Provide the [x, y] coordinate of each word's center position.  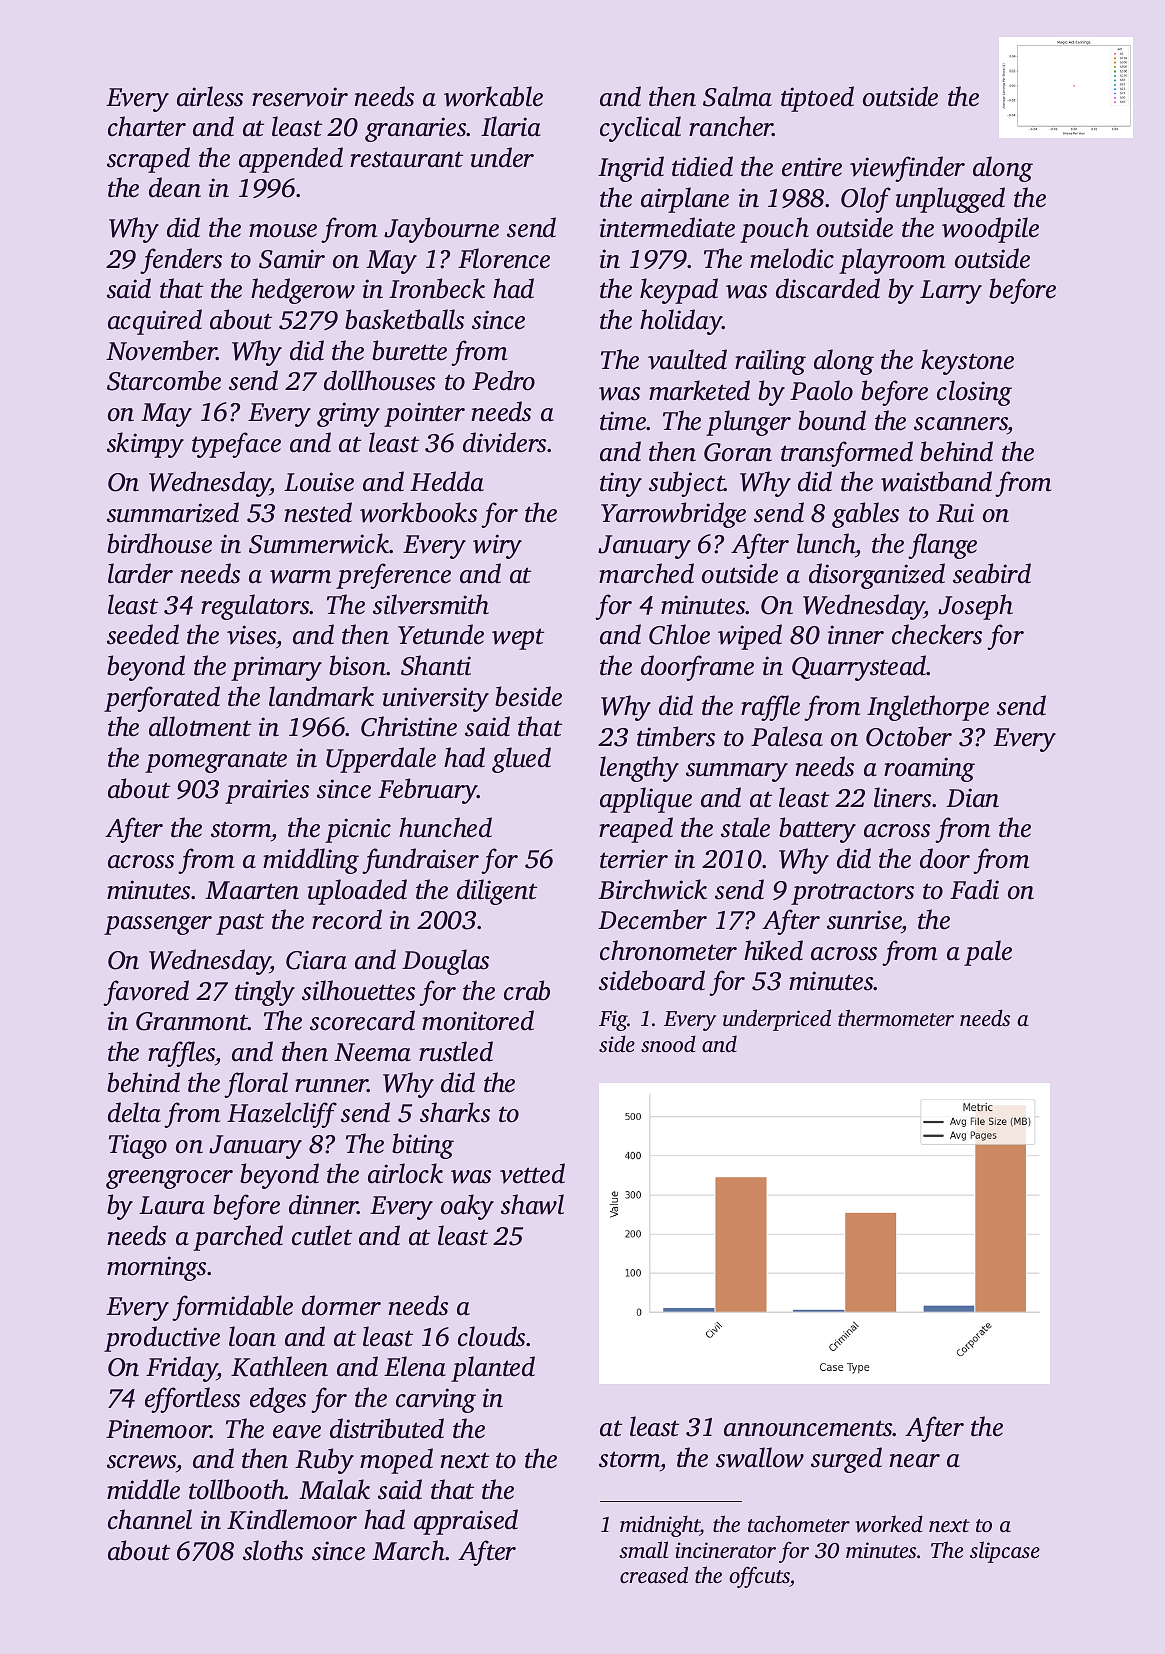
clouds [492, 1336]
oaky [467, 1207]
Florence [504, 258]
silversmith [431, 604]
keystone [967, 362]
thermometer [896, 1017]
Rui [955, 513]
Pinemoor [158, 1429]
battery [817, 830]
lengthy [639, 769]
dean [175, 187]
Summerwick [319, 543]
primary [276, 668]
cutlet [322, 1235]
